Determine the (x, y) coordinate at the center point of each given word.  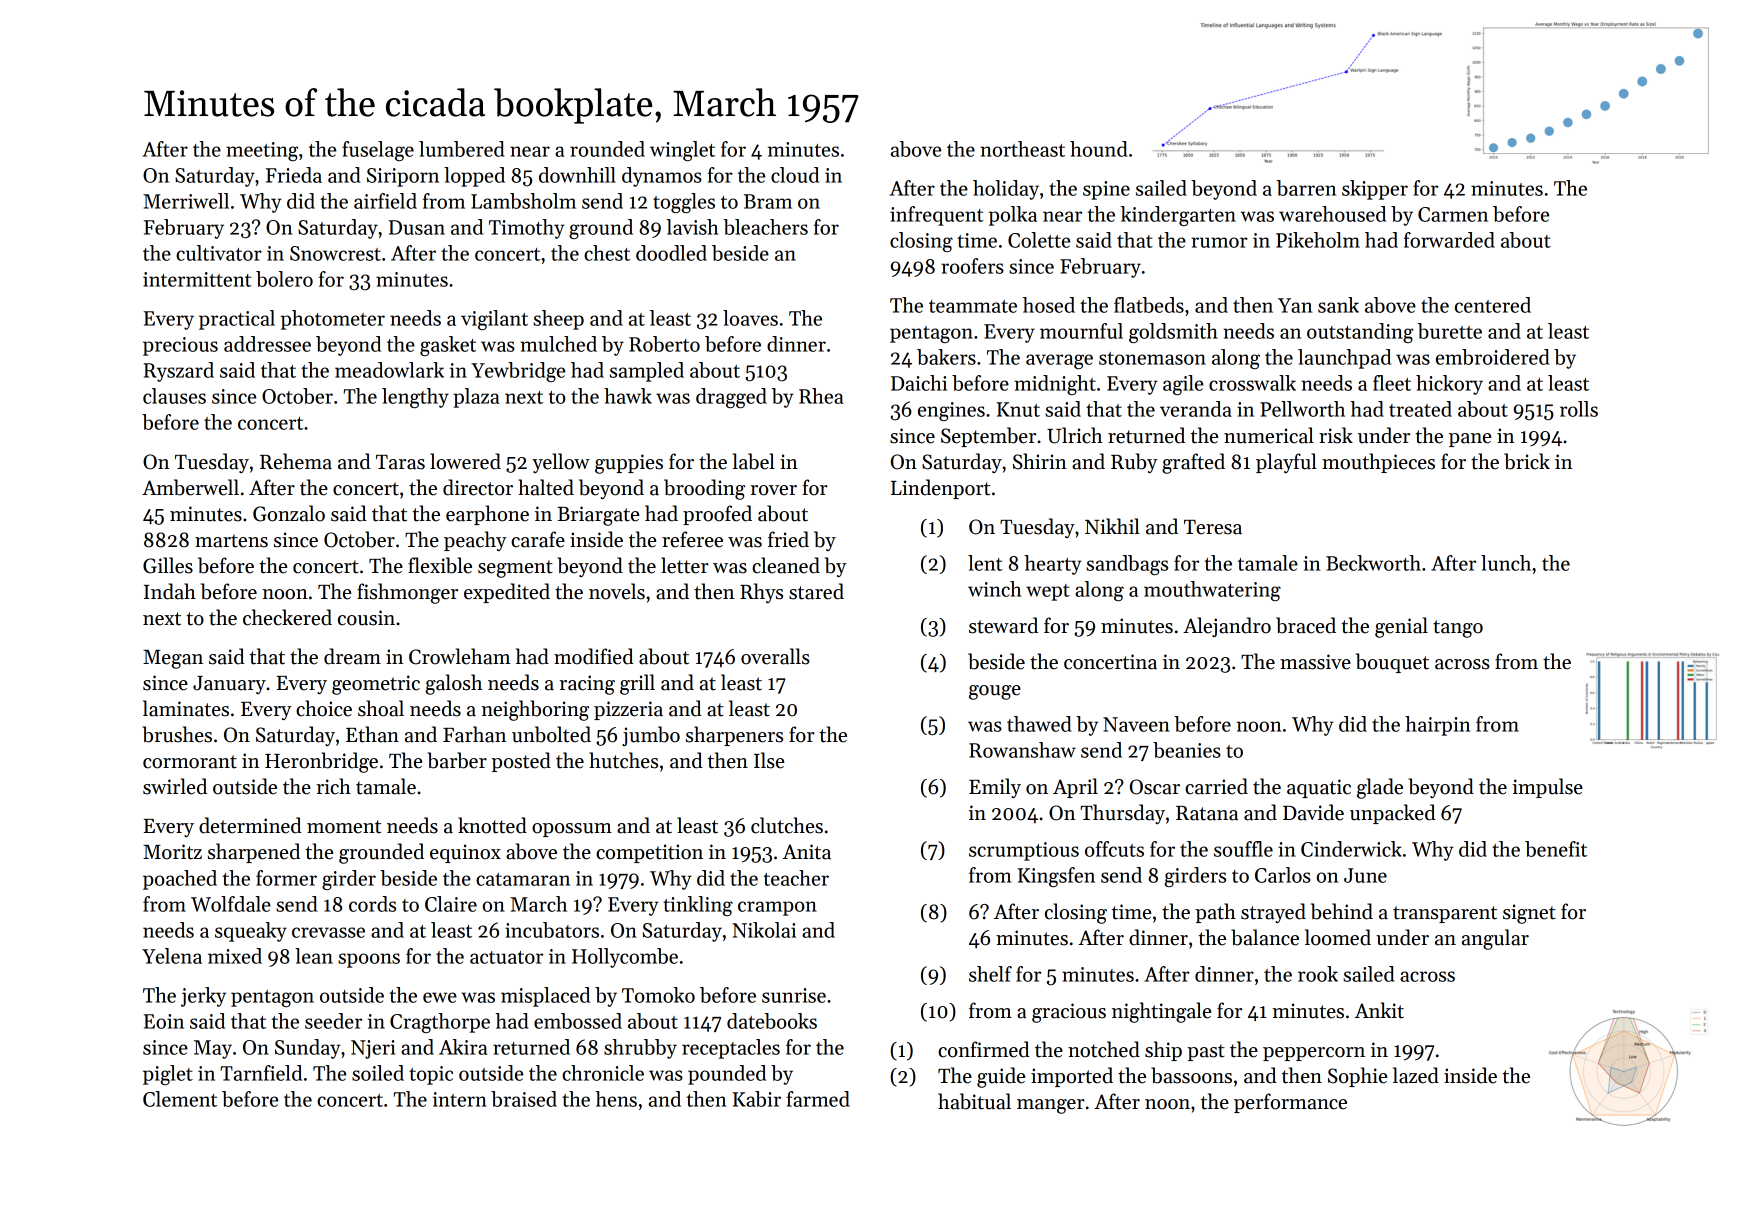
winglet (682, 151)
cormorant (190, 762)
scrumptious (1024, 851)
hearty (1053, 565)
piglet (168, 1075)
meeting (262, 151)
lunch (1506, 563)
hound (1099, 149)
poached (180, 880)
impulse (1547, 788)
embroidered (1493, 357)
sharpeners (734, 736)
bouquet (1392, 663)
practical (237, 320)
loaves (750, 318)
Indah (170, 591)
